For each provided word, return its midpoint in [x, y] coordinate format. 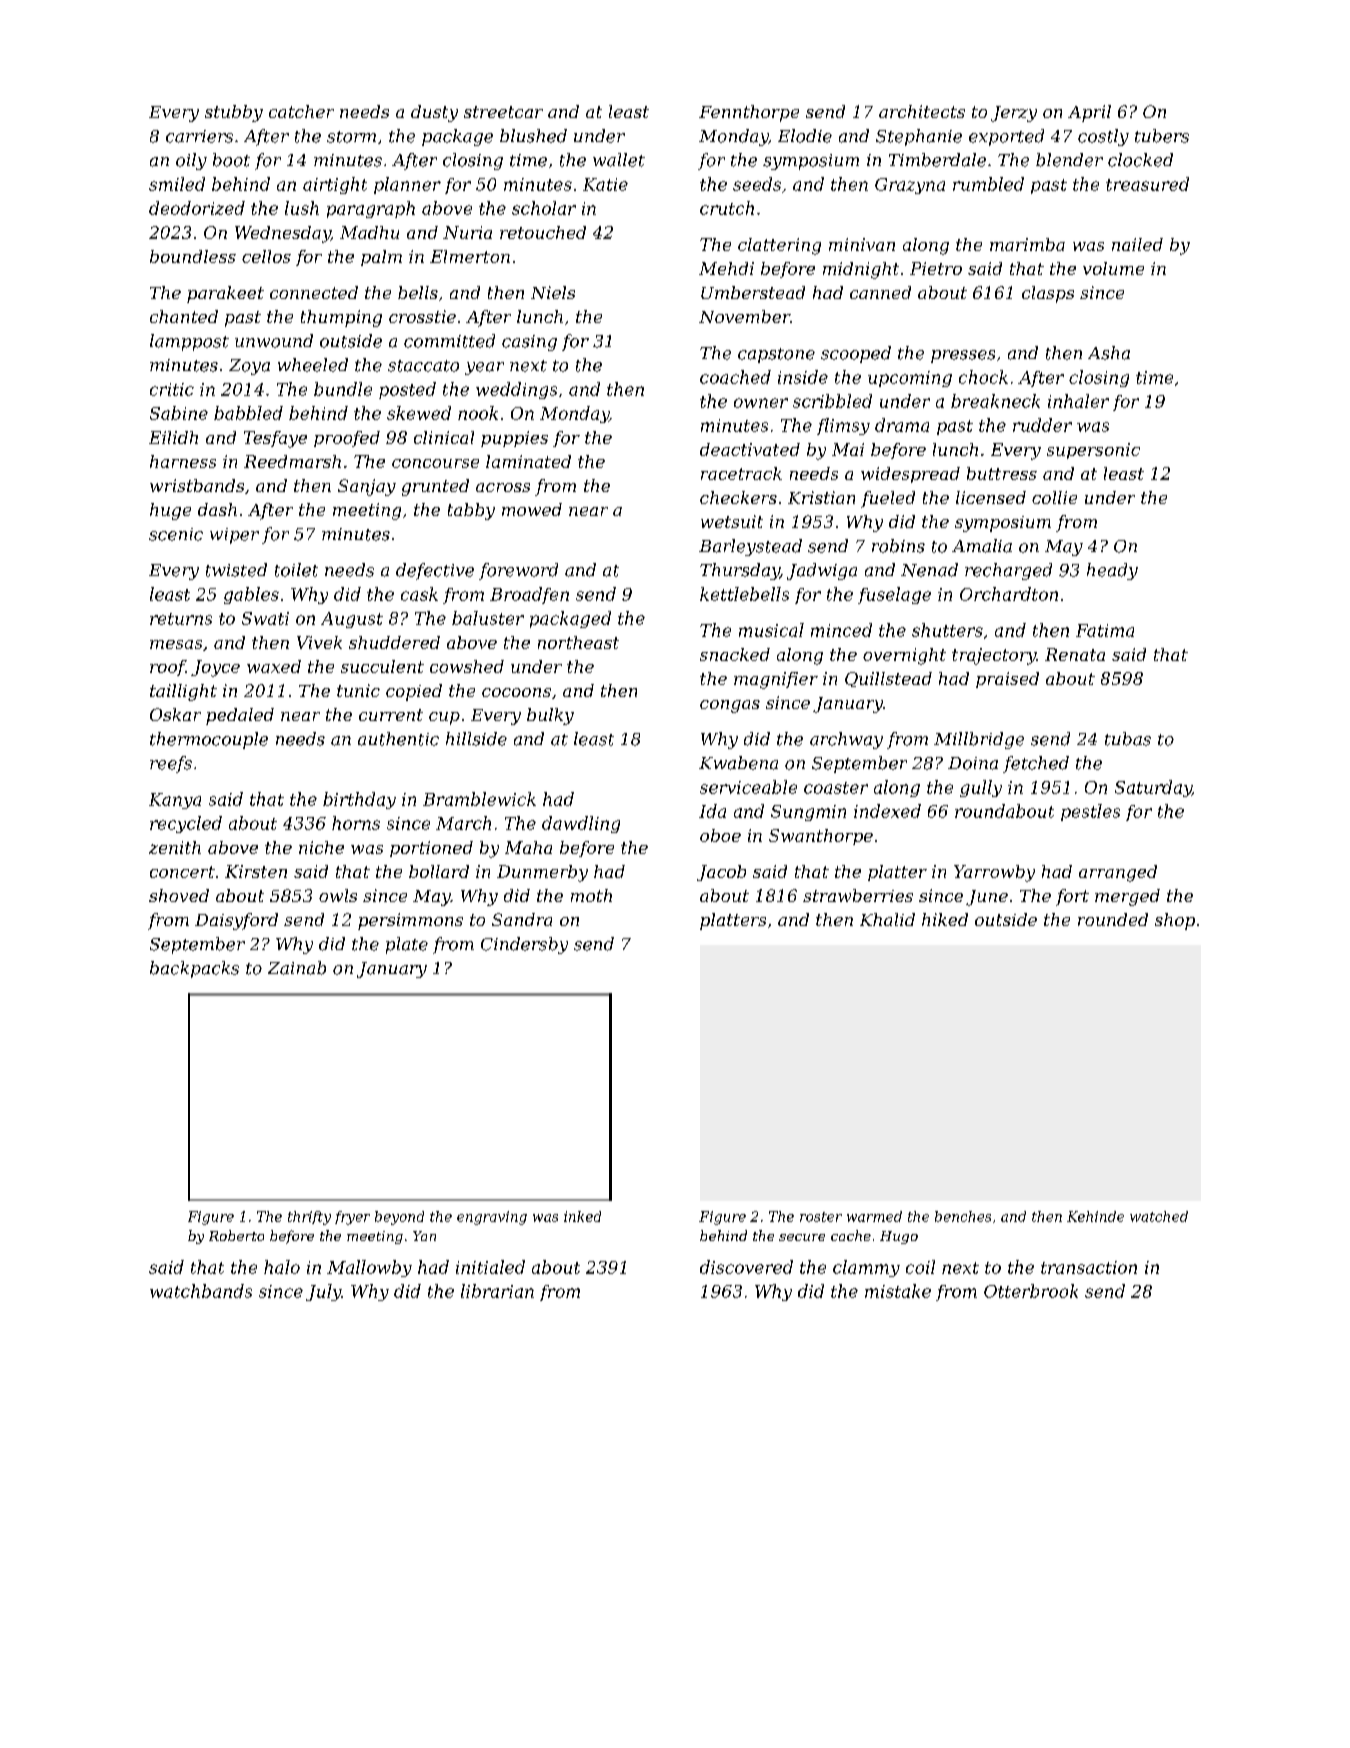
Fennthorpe [749, 113]
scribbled [832, 401]
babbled [248, 413]
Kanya [175, 801]
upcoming [910, 379]
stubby [234, 113]
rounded [1113, 919]
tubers [1162, 136]
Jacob [721, 873]
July [324, 1292]
